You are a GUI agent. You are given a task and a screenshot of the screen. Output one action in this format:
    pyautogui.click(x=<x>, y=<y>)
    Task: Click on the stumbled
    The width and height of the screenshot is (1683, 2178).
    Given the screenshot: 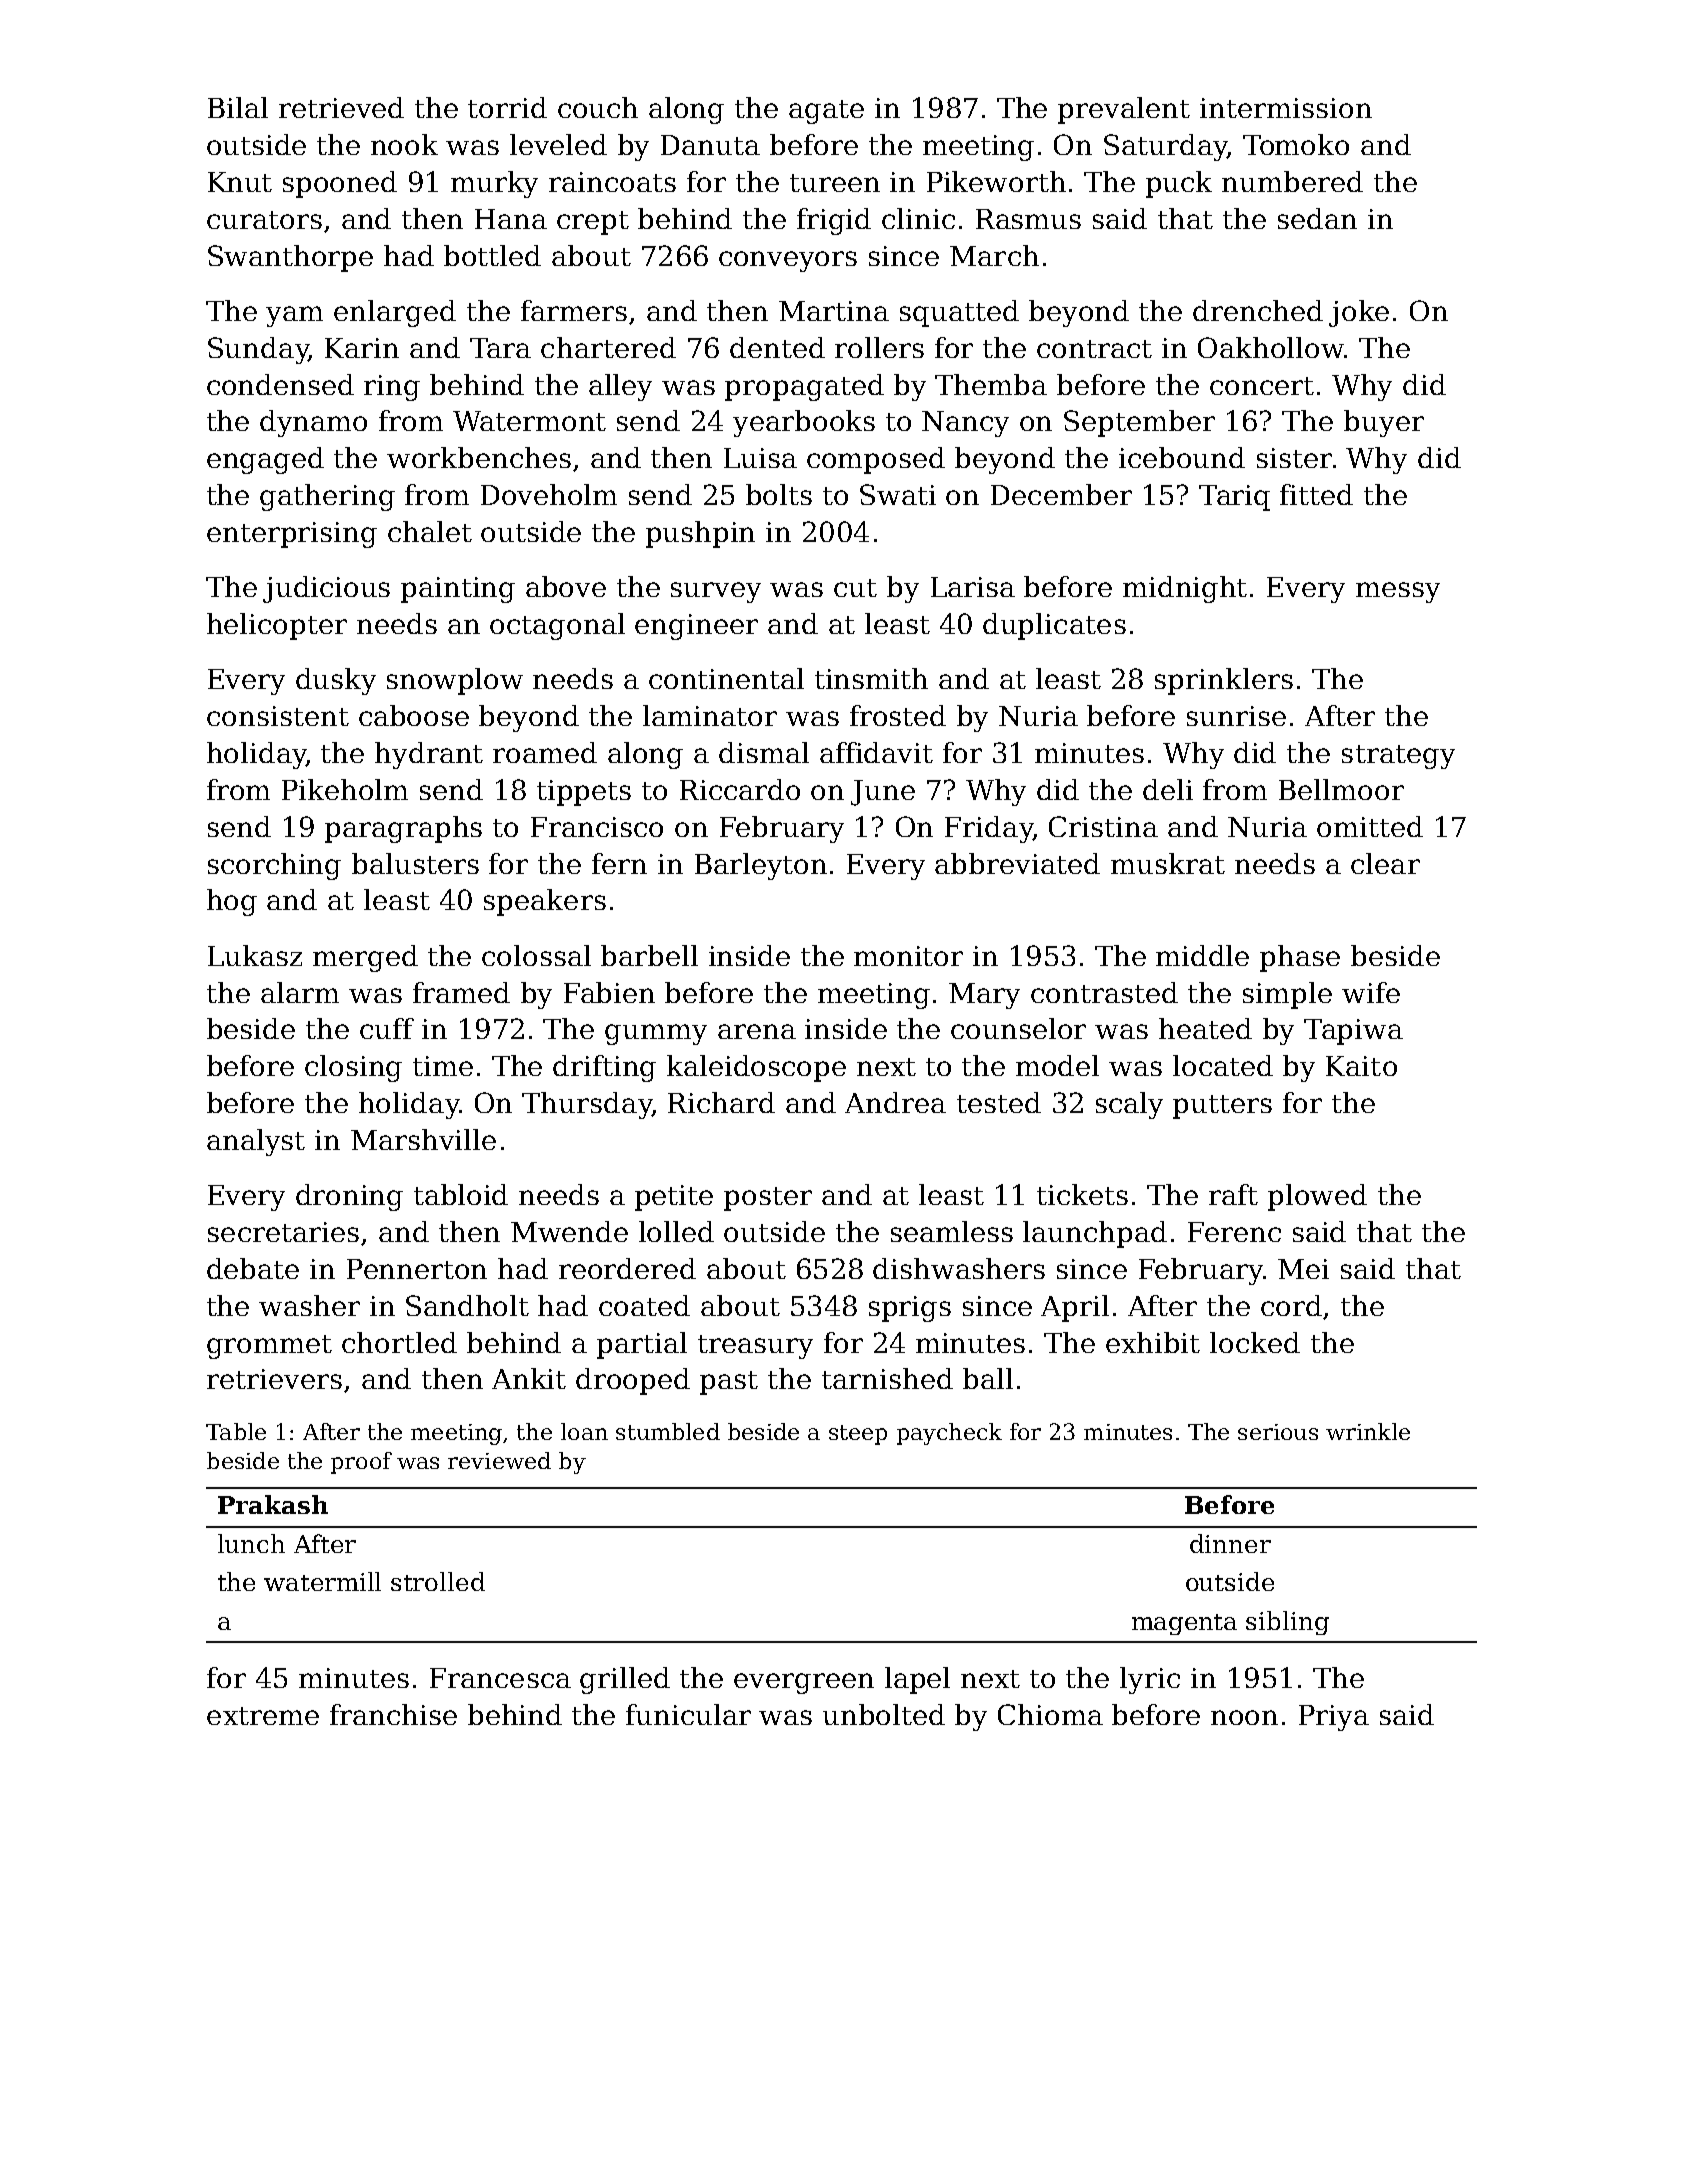 What is the action you would take?
    pyautogui.click(x=668, y=1431)
